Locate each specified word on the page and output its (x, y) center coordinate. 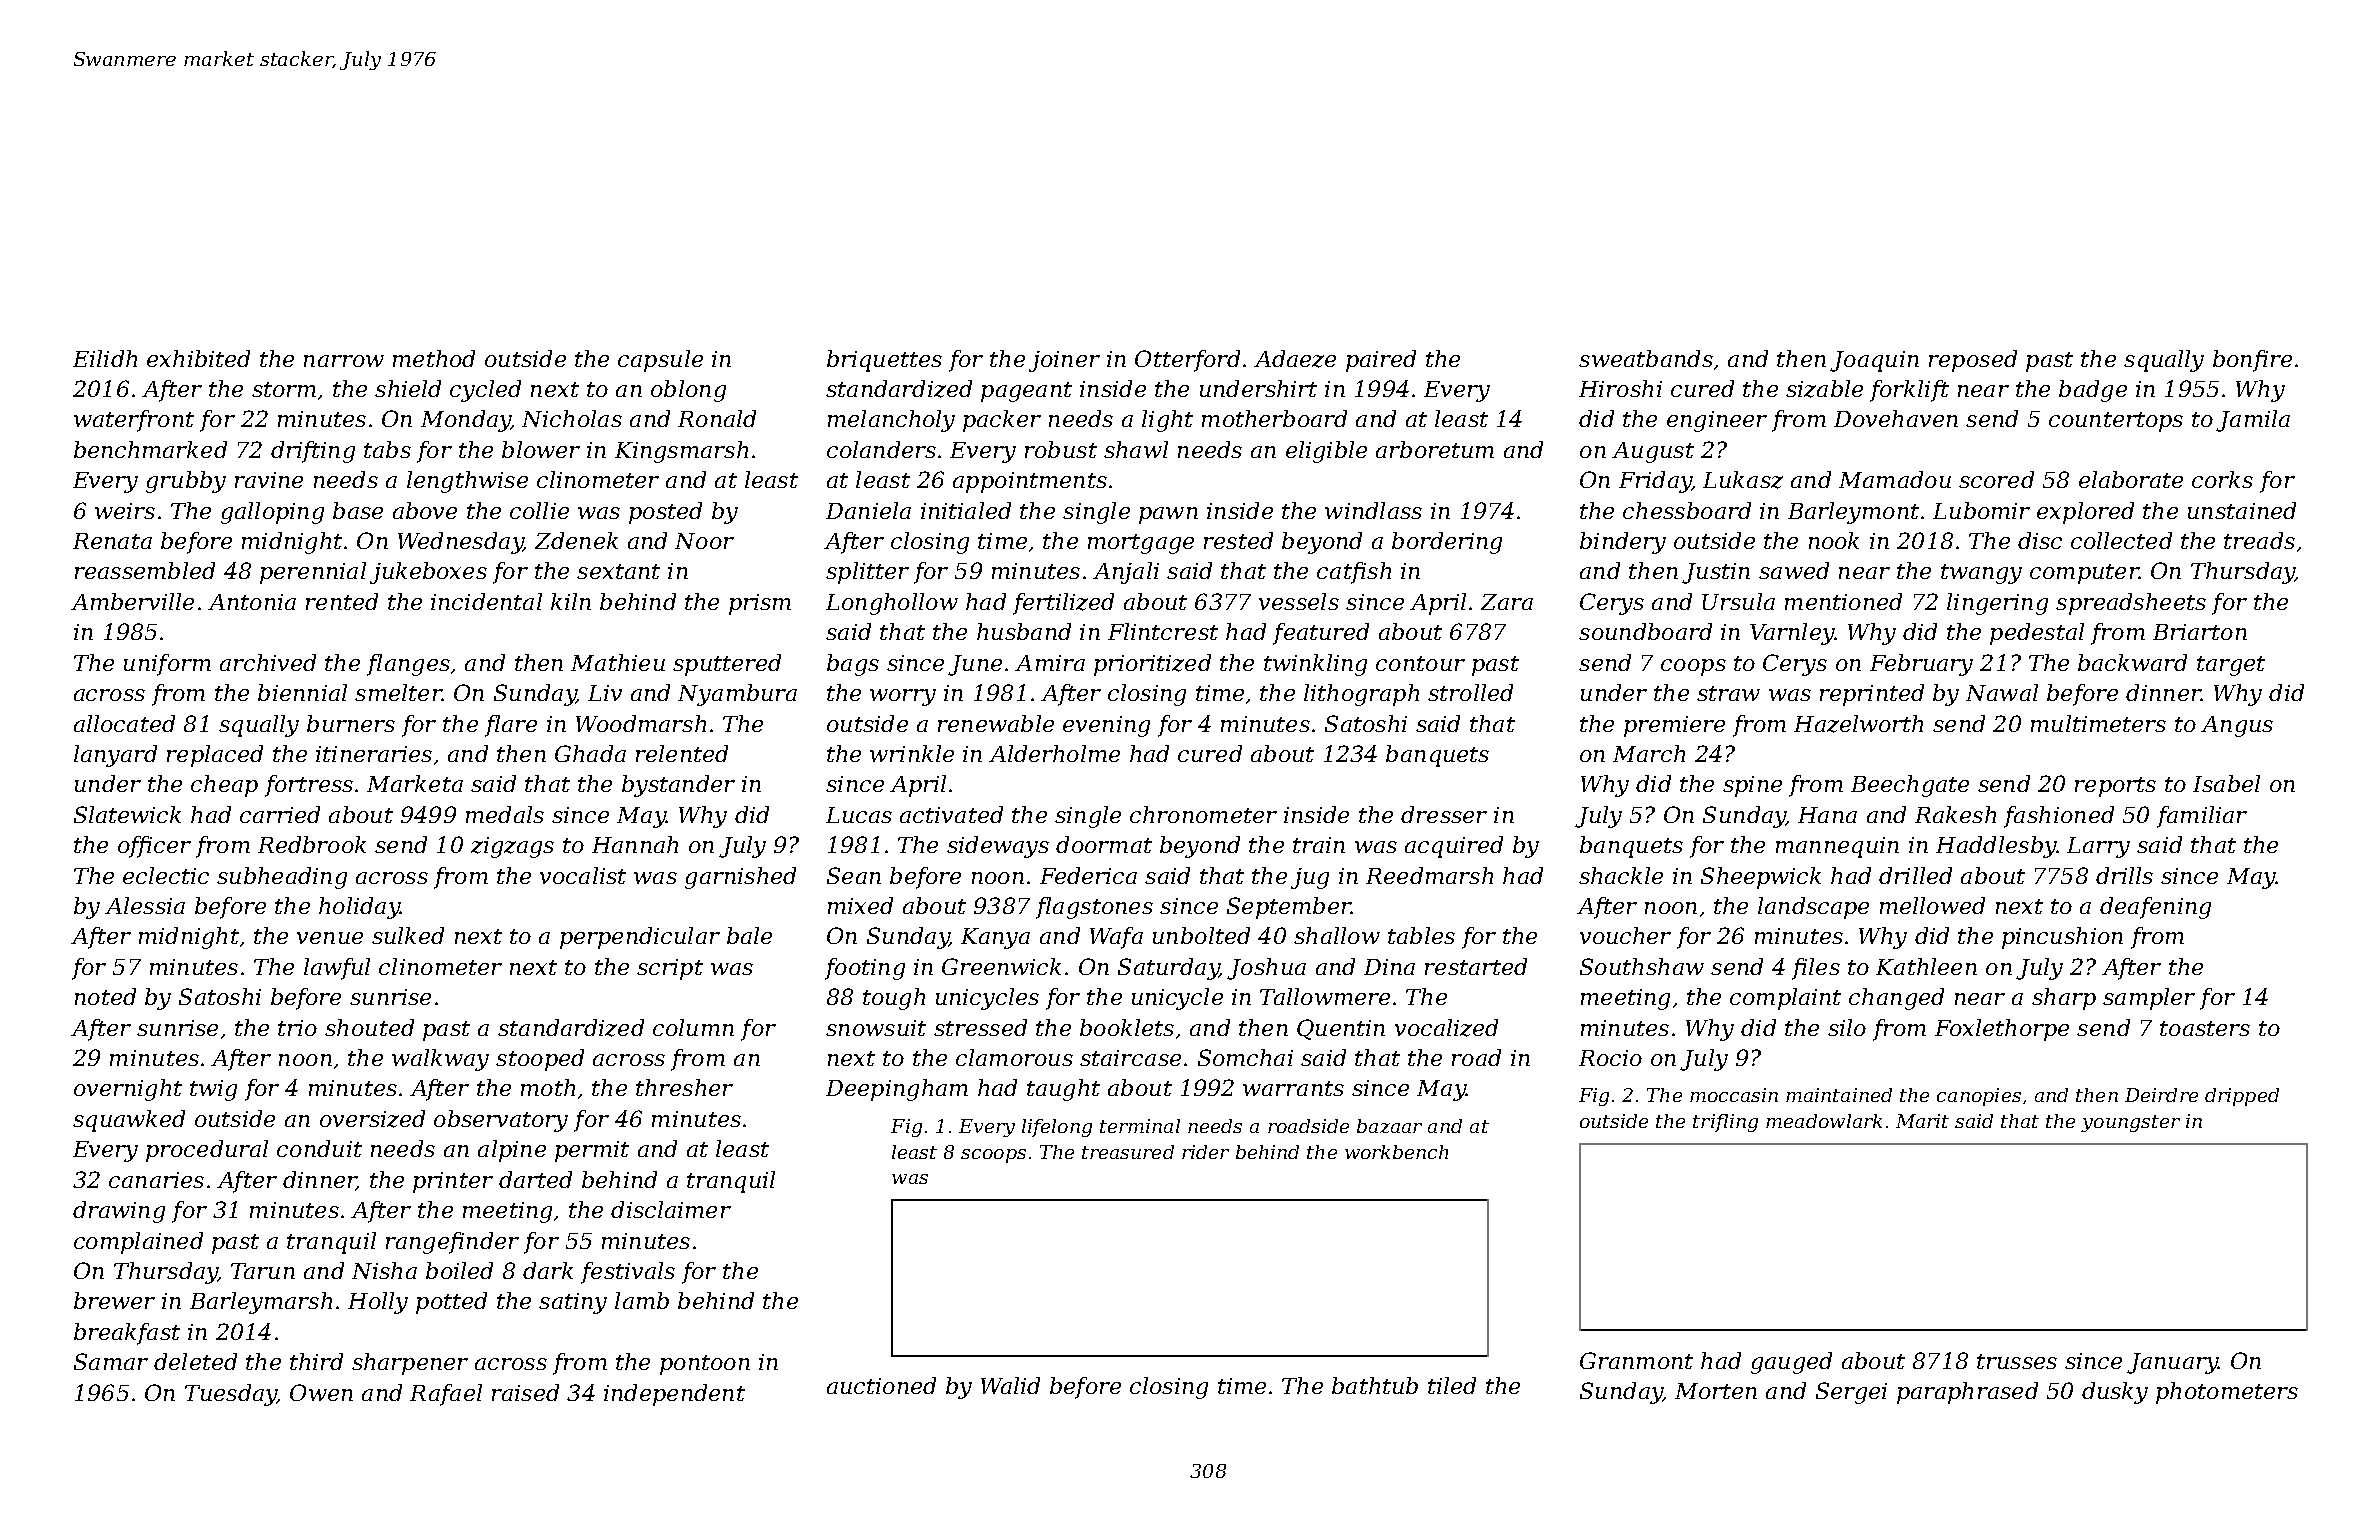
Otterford (1187, 361)
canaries (156, 1180)
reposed (1973, 361)
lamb (642, 1300)
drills (2124, 875)
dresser (1444, 814)
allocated (124, 723)
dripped (2242, 1097)
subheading (282, 878)
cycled (485, 391)
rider (1205, 1152)
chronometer (1203, 814)
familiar (2202, 817)
